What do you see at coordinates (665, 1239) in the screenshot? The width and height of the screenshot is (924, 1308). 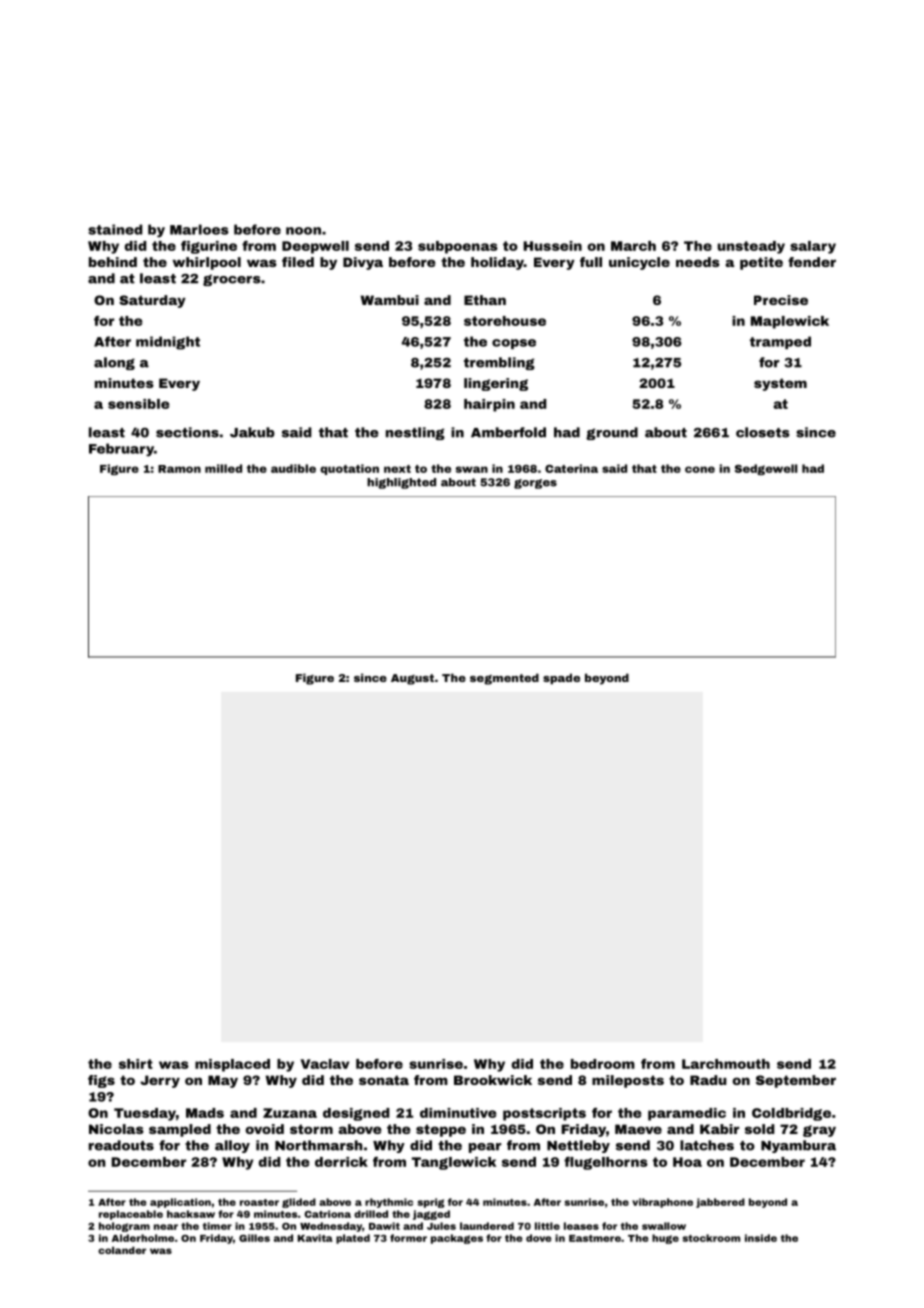 I see `huge` at bounding box center [665, 1239].
